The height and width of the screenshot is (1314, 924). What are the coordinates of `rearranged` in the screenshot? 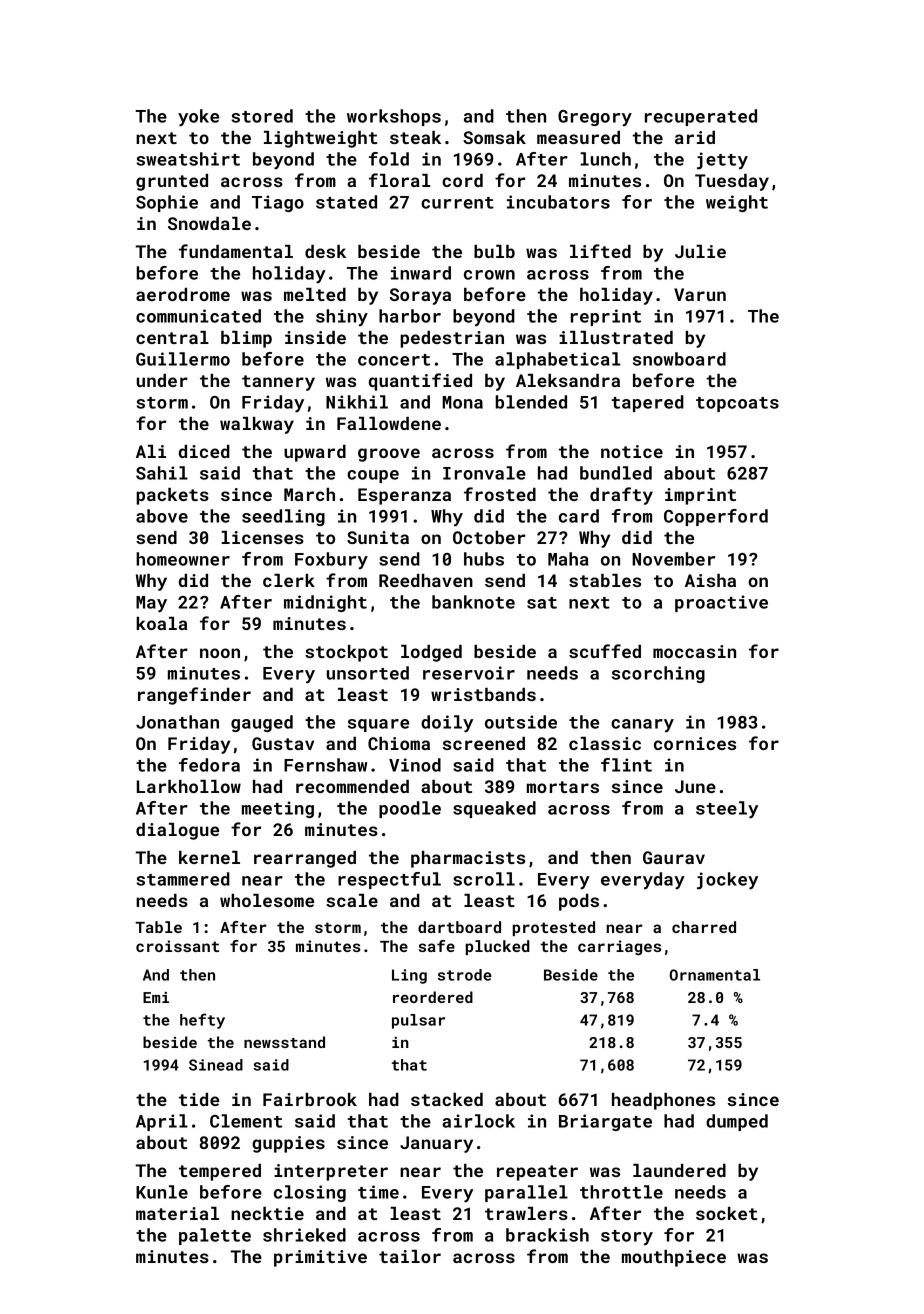 It's located at (305, 859).
